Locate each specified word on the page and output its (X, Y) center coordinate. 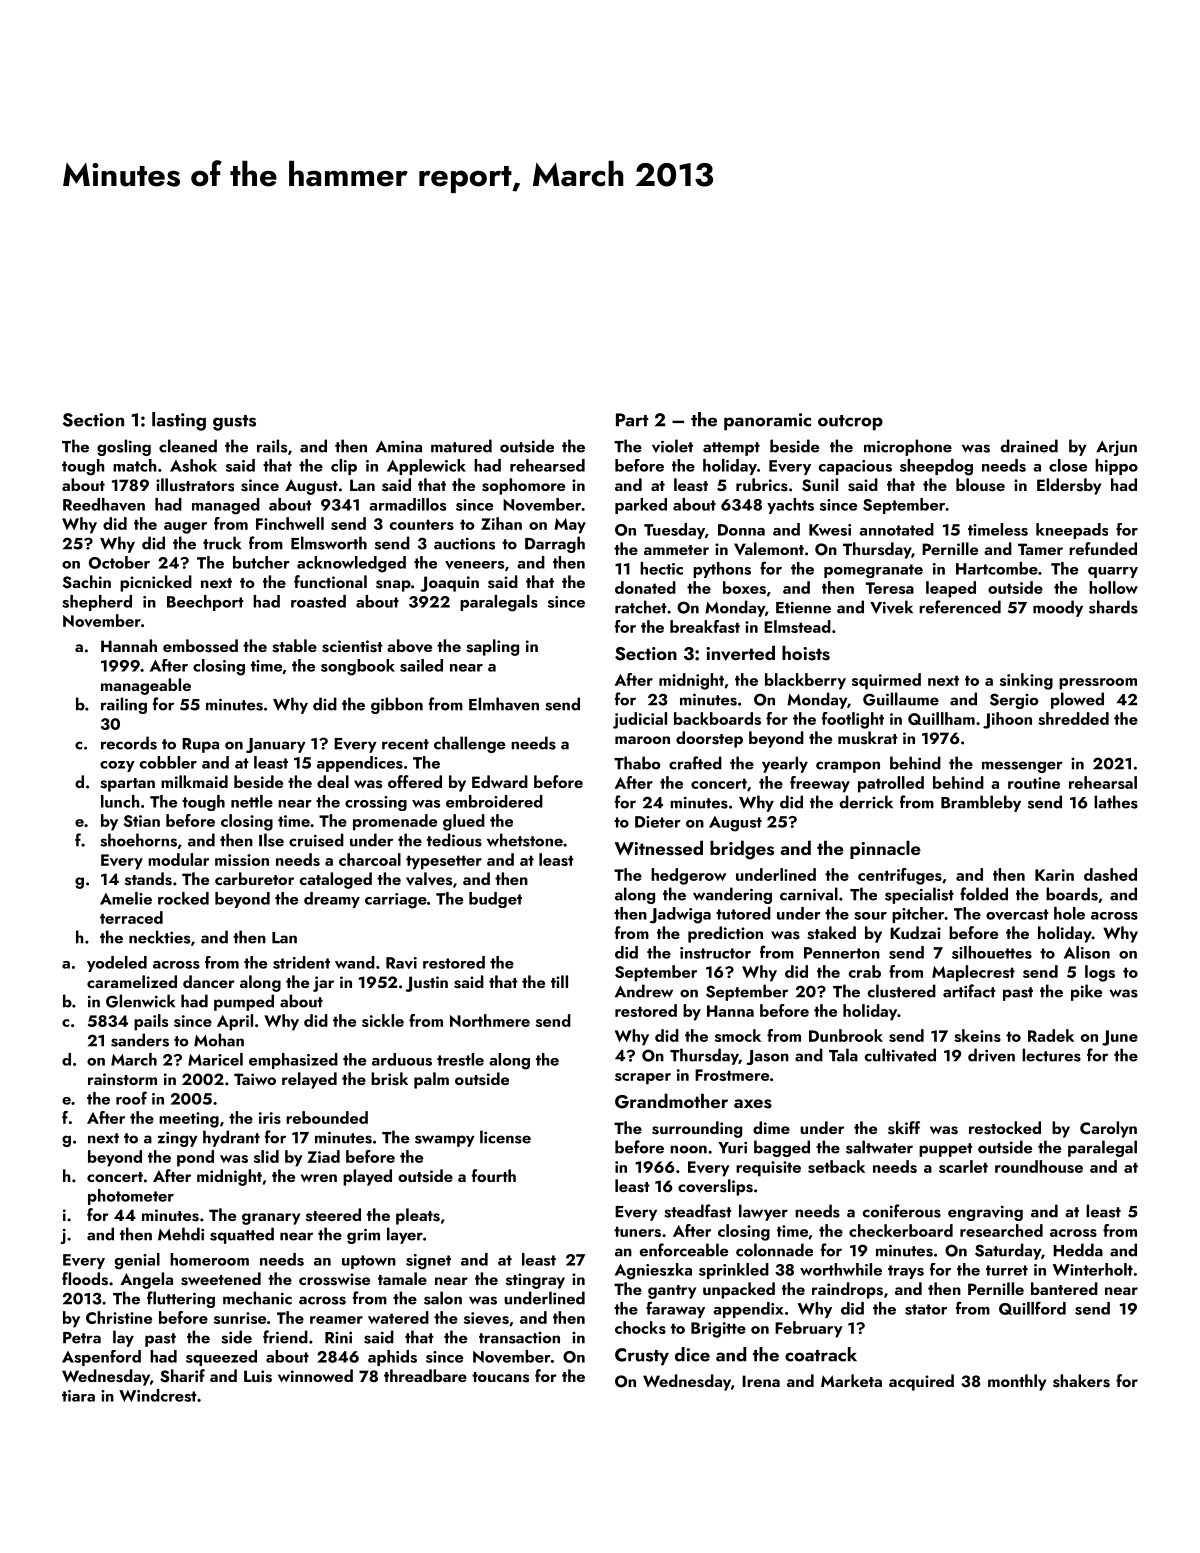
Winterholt (1093, 1269)
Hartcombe (997, 568)
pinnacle (885, 849)
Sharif (182, 1376)
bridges (742, 850)
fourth (494, 1175)
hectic (661, 568)
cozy (117, 766)
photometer (131, 1197)
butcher (261, 562)
